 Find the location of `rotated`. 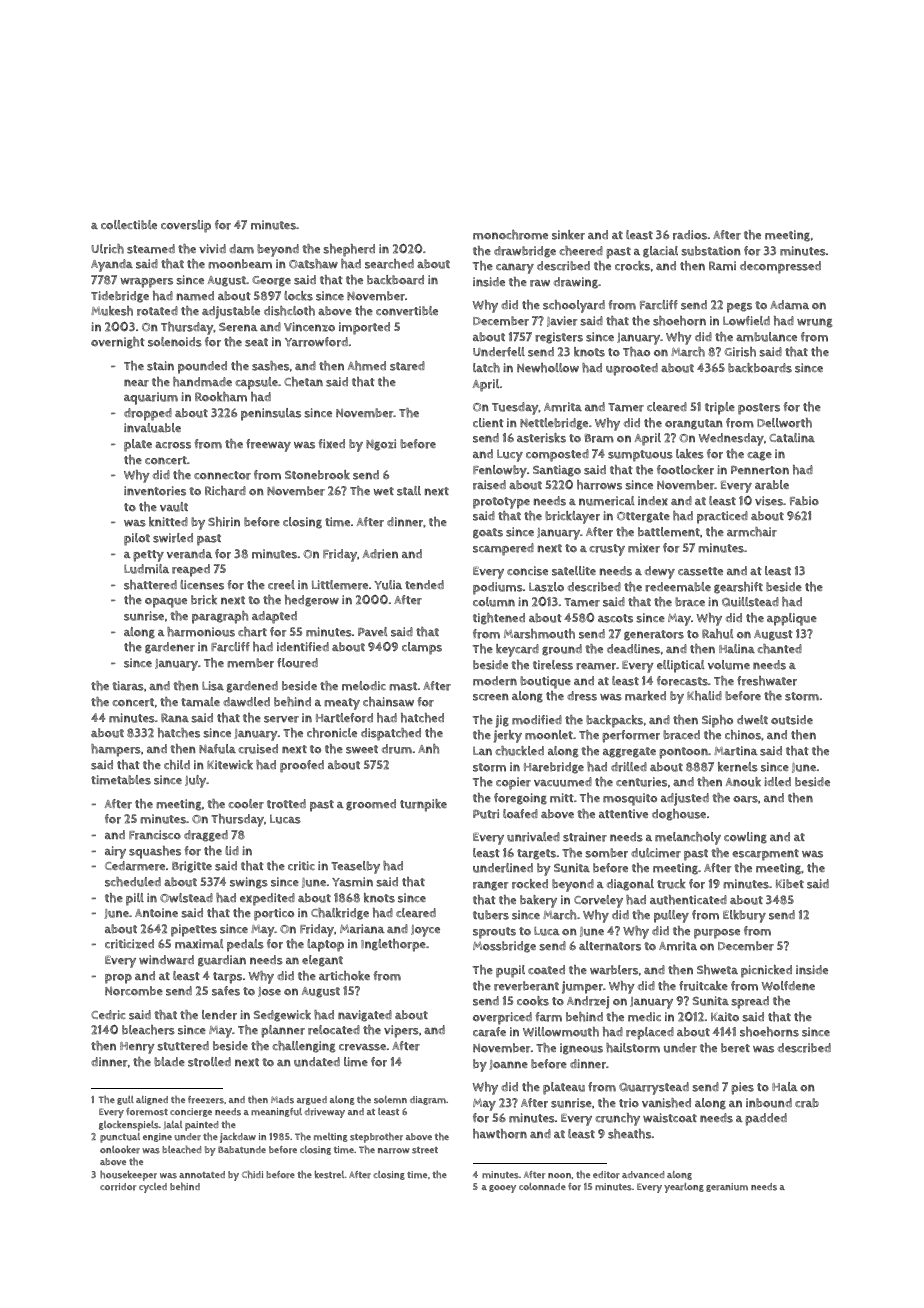

rotated is located at coordinates (157, 311).
